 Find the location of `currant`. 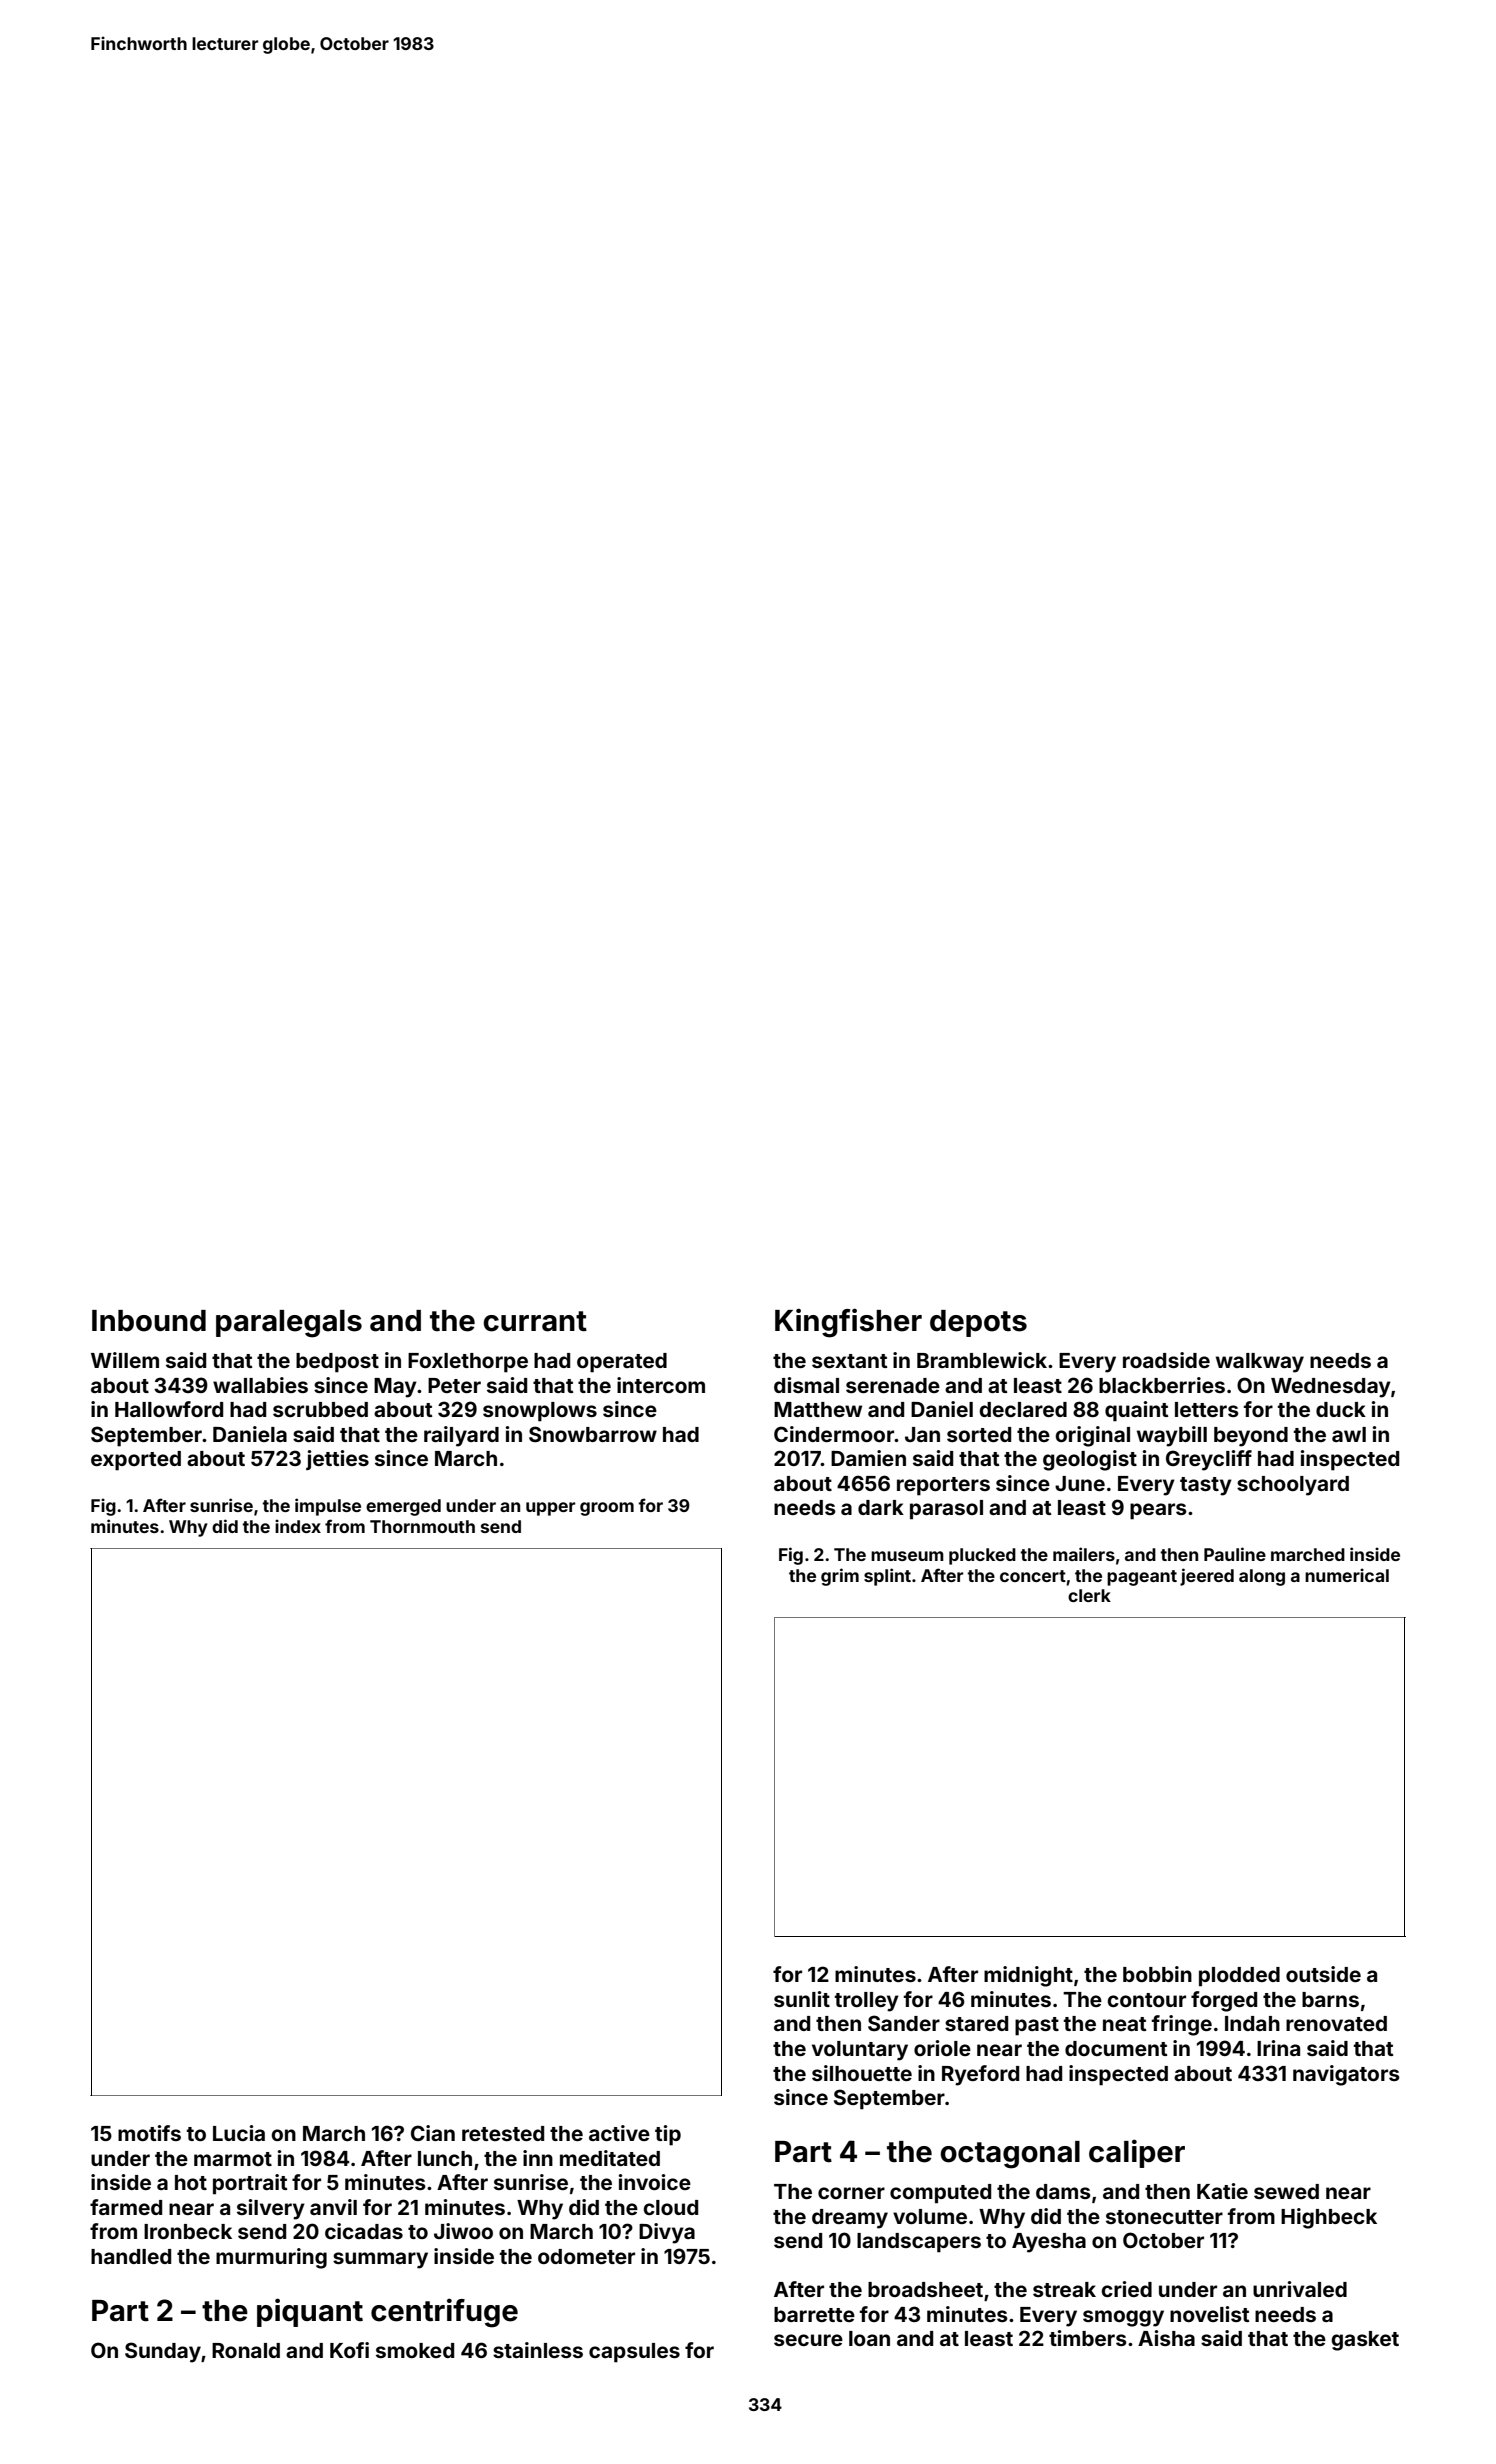

currant is located at coordinates (535, 1321).
